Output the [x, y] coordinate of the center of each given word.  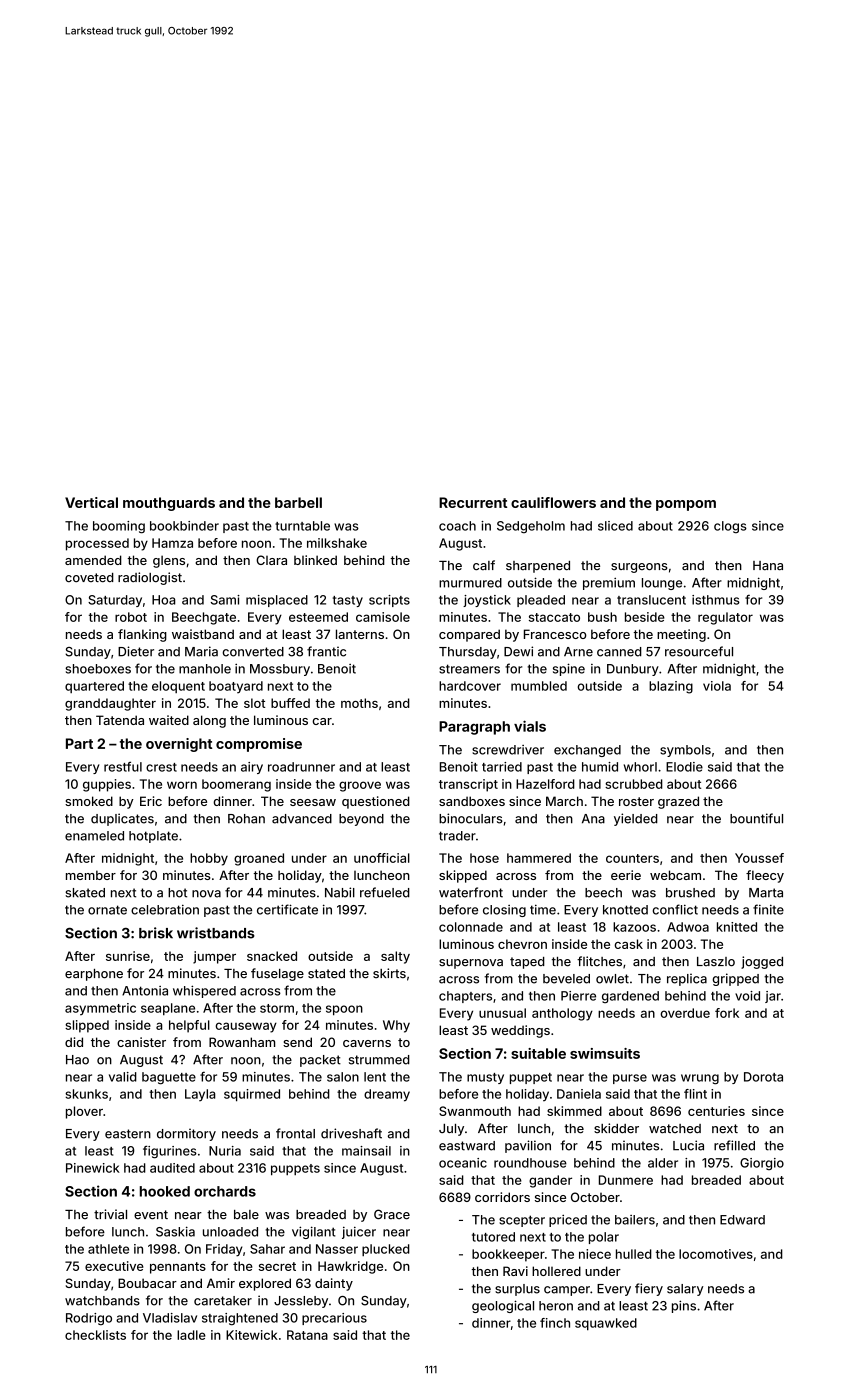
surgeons [639, 568]
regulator [725, 618]
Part [79, 743]
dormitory [186, 1134]
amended [93, 560]
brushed [690, 893]
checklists [95, 1335]
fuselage [277, 974]
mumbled [539, 686]
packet [320, 1061]
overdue [685, 1013]
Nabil [340, 892]
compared [469, 635]
